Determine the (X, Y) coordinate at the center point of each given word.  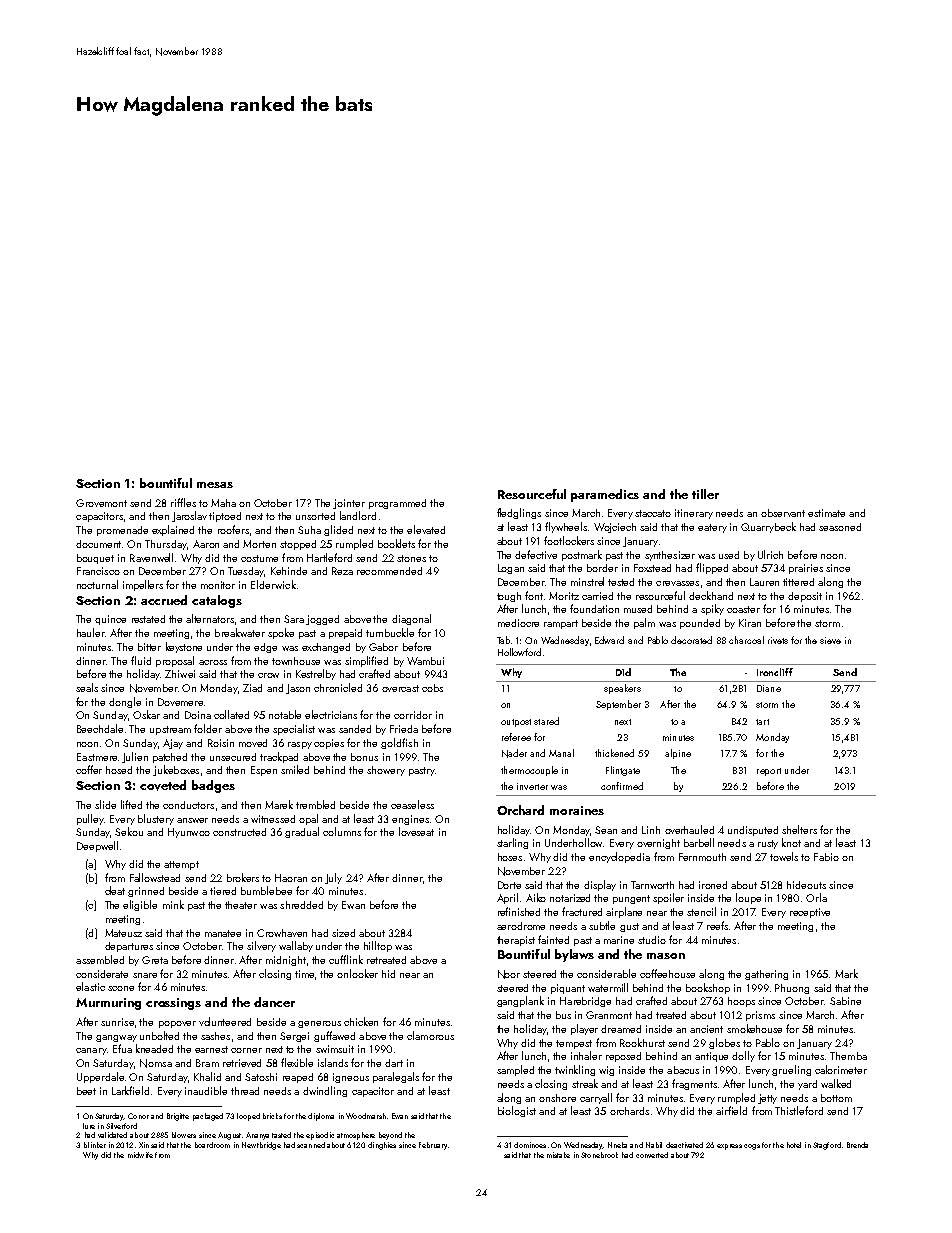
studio (652, 940)
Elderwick (273, 584)
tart (762, 722)
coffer (89, 769)
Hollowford (519, 652)
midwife (140, 1155)
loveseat (416, 831)
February (433, 1146)
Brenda (857, 1145)
